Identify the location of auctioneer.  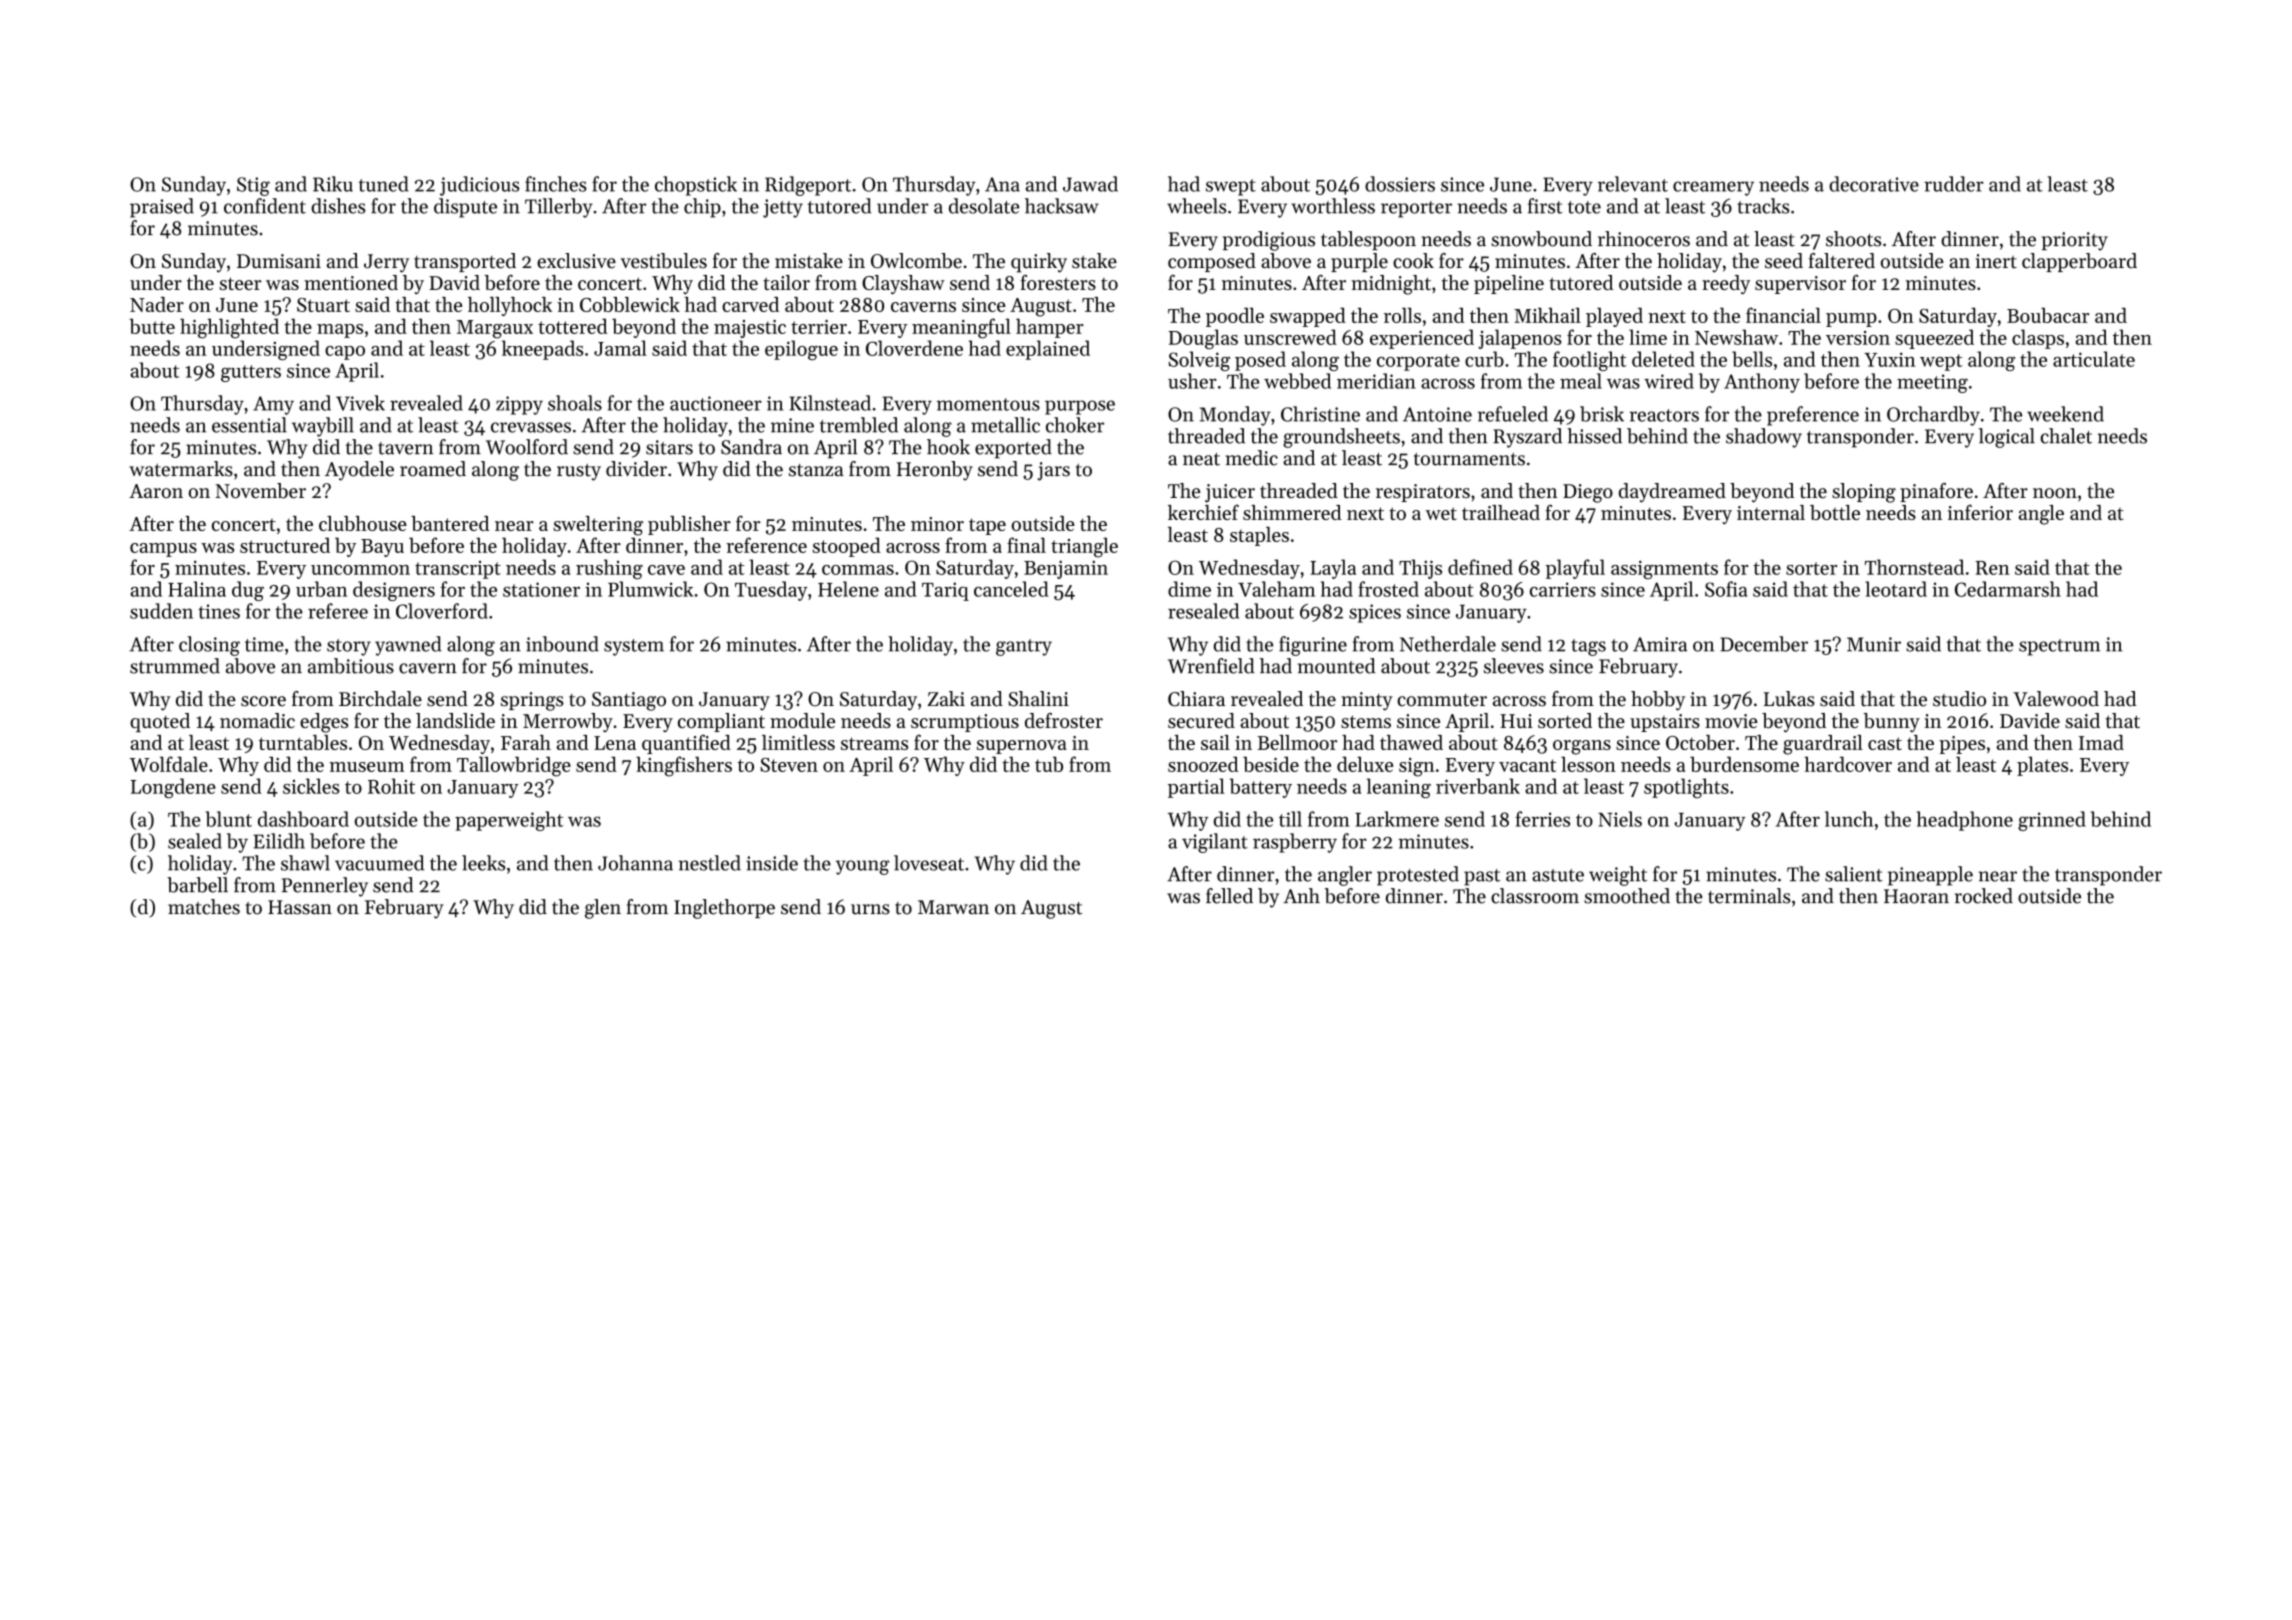
(716, 403).
